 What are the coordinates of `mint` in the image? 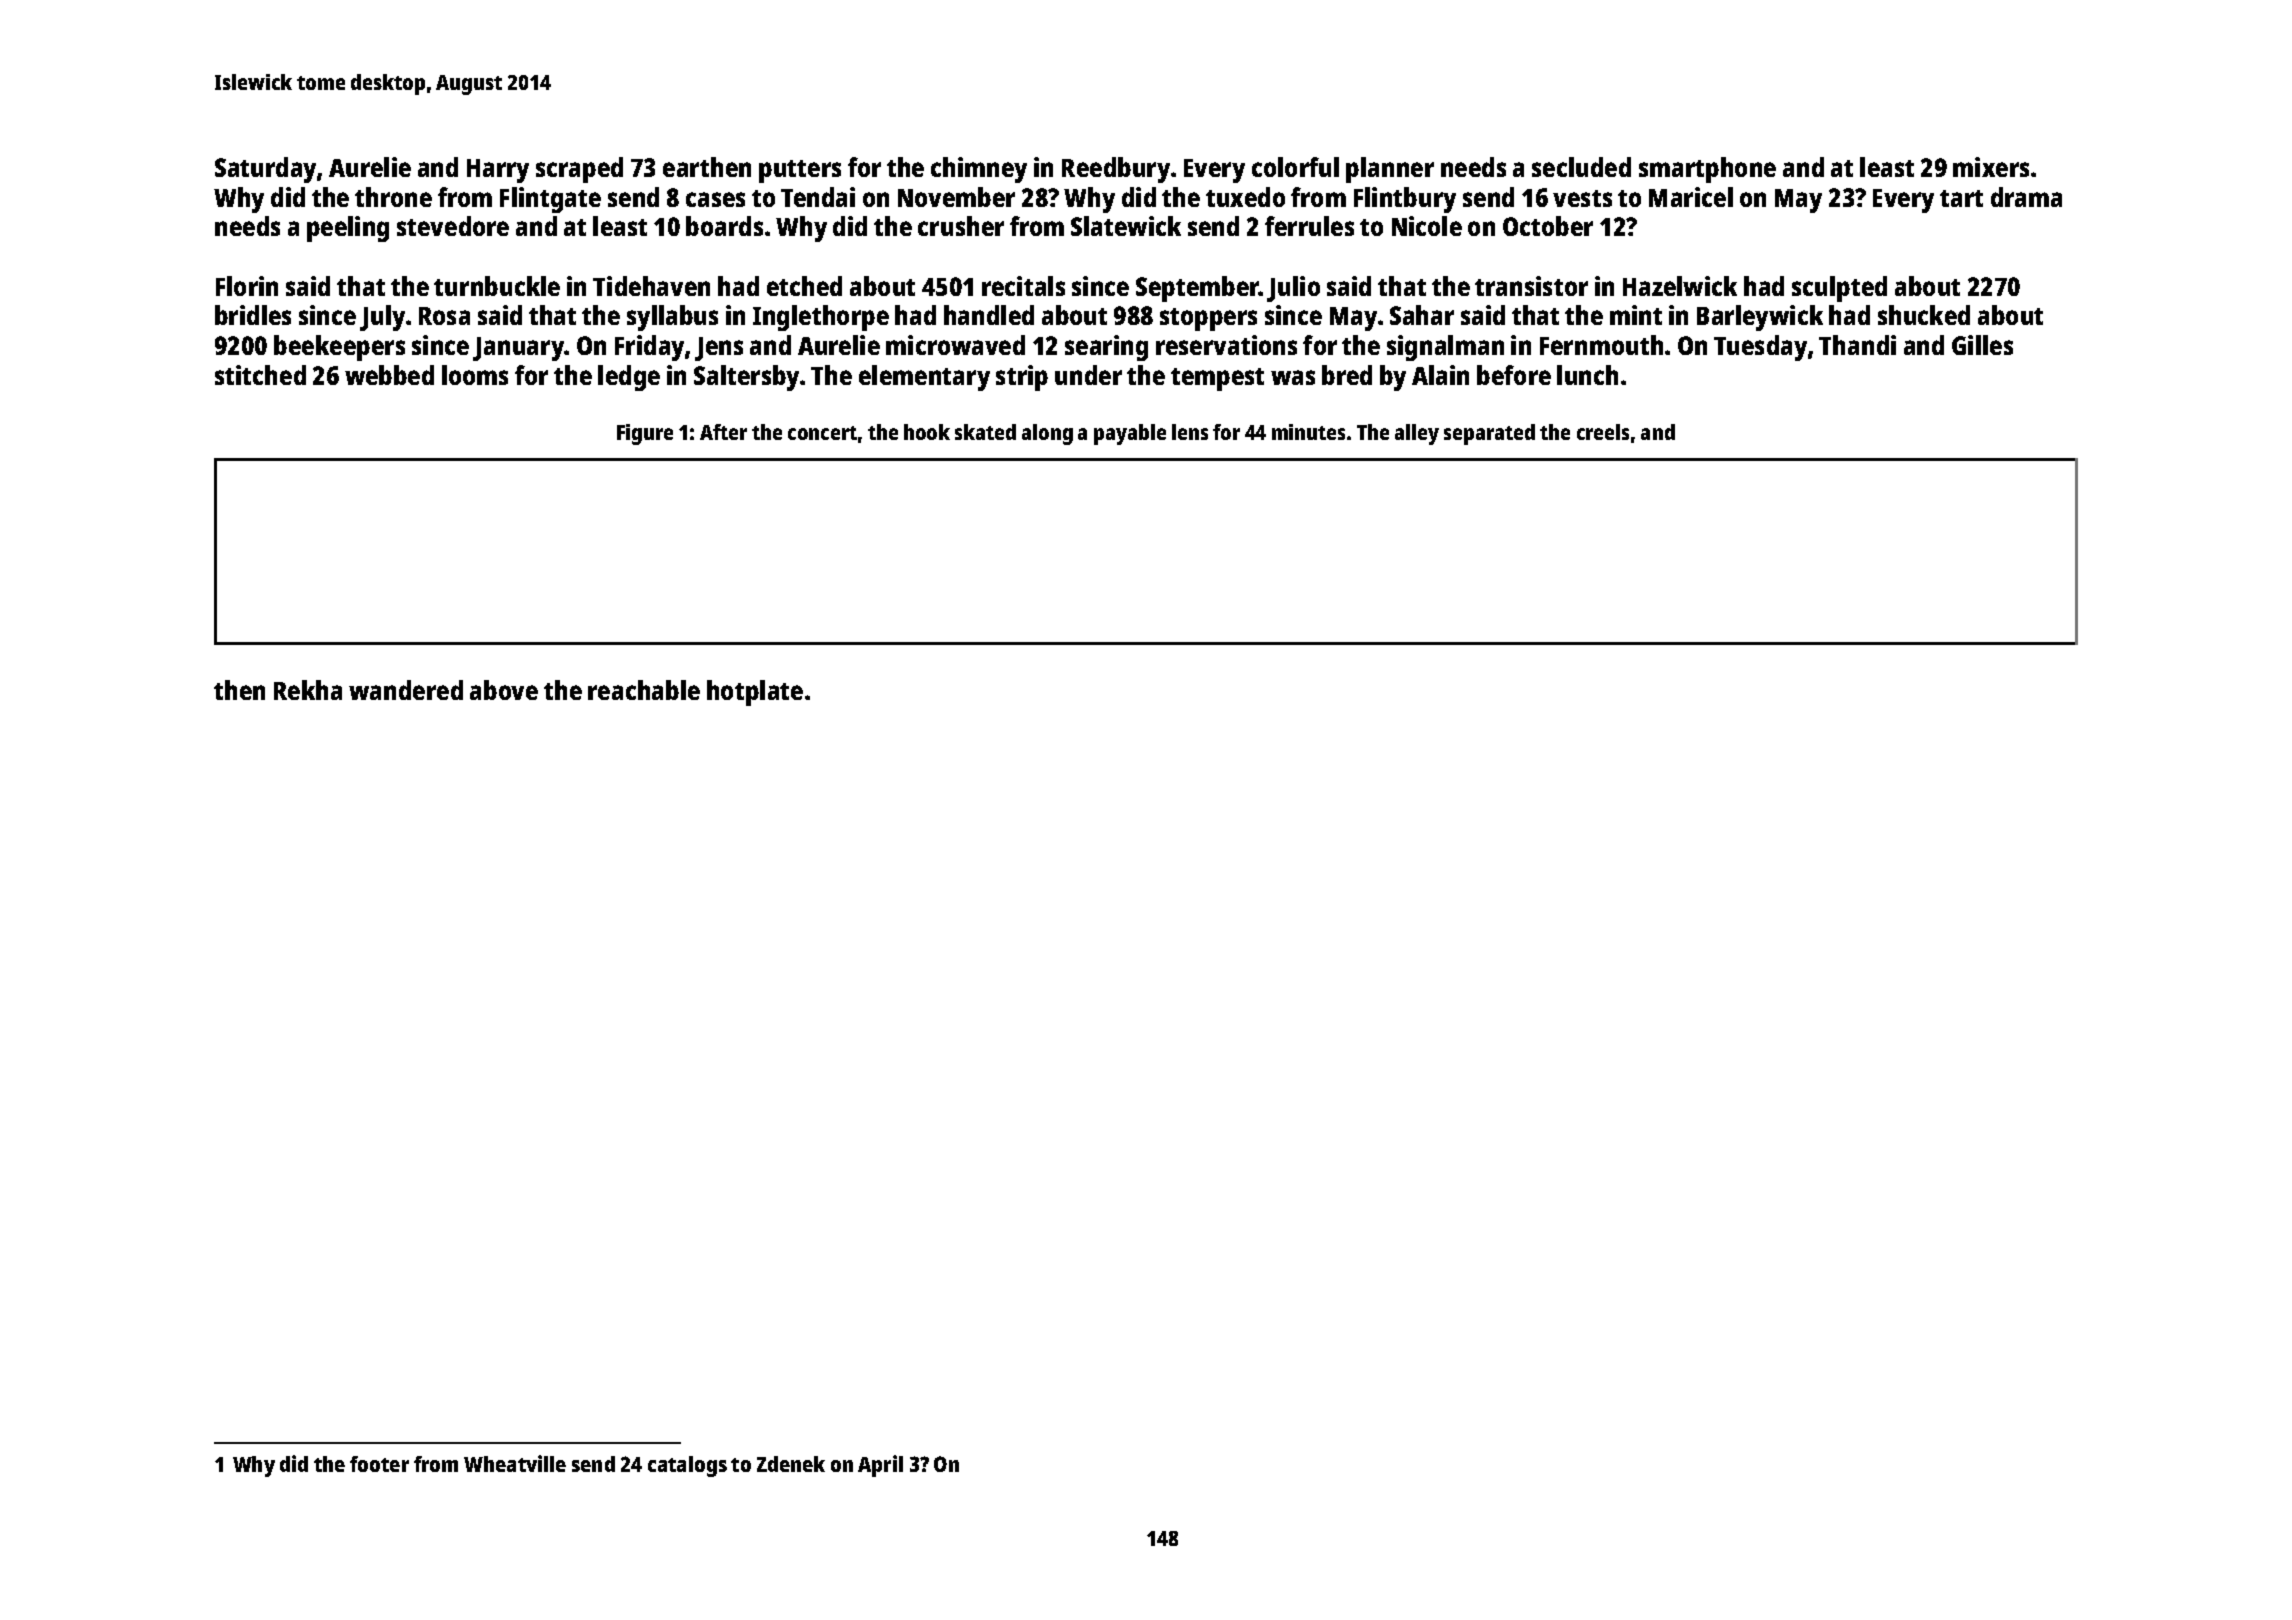 It's located at (1636, 315).
